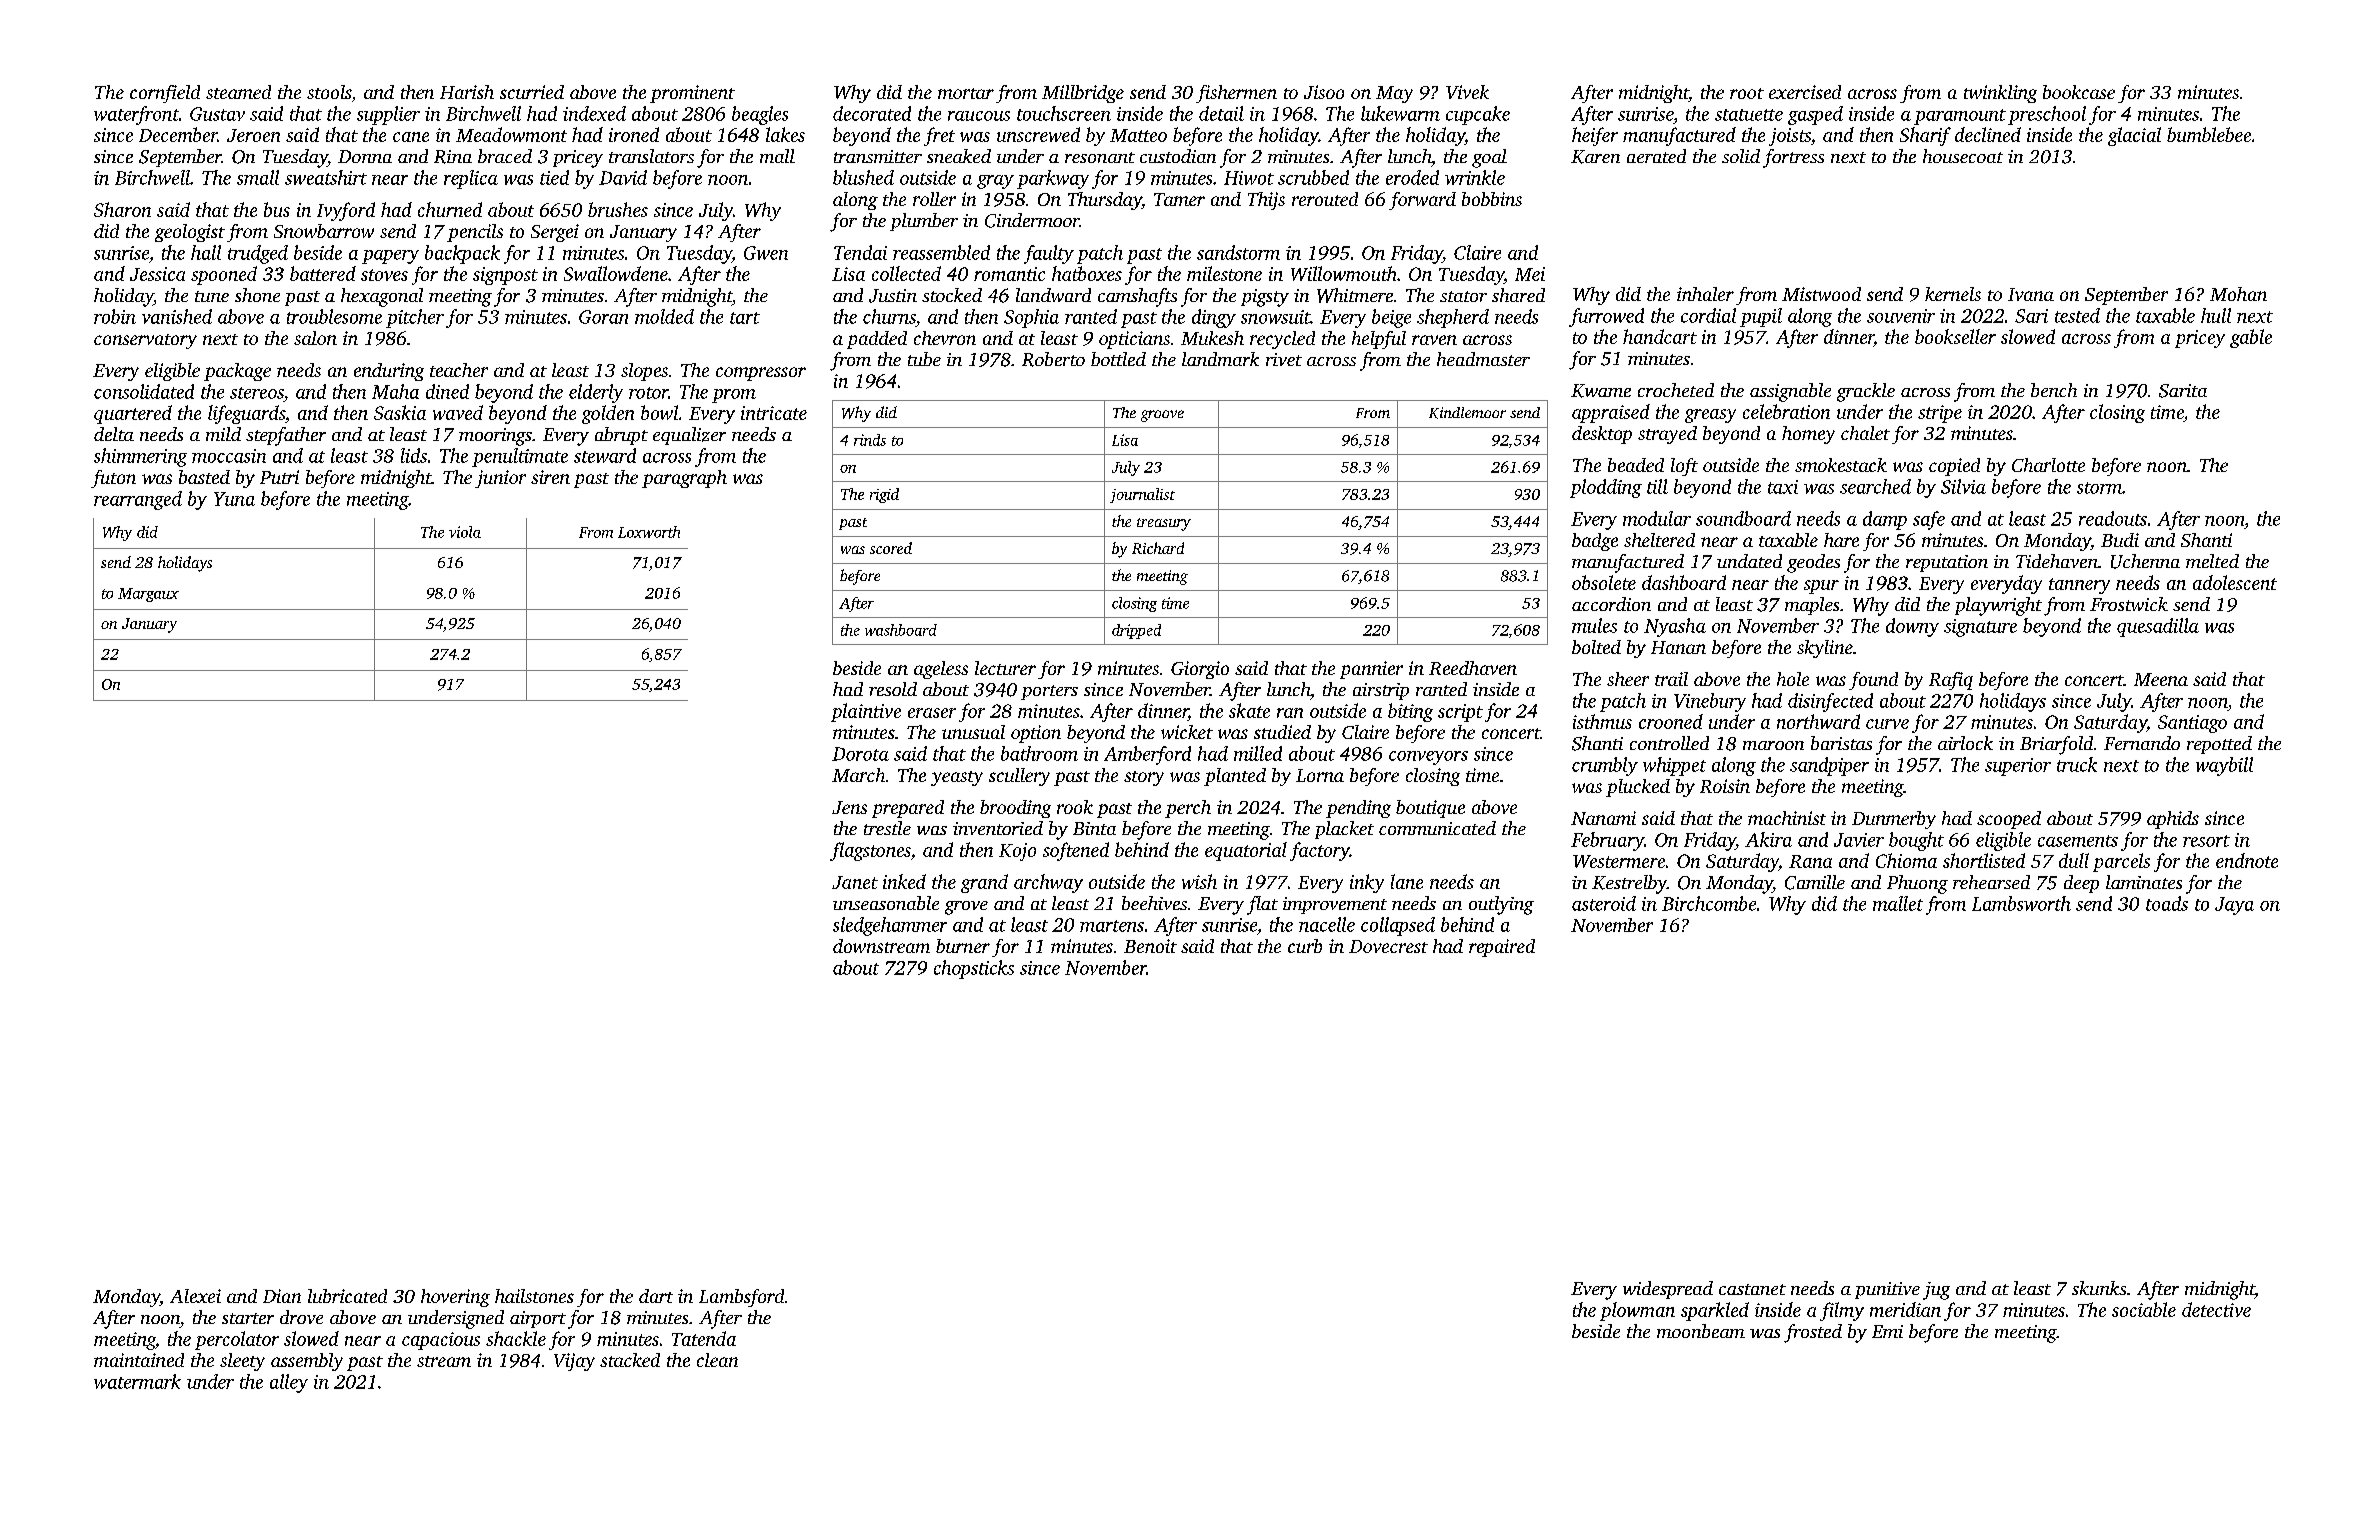 The image size is (2380, 1540). I want to click on wicket, so click(1187, 732).
